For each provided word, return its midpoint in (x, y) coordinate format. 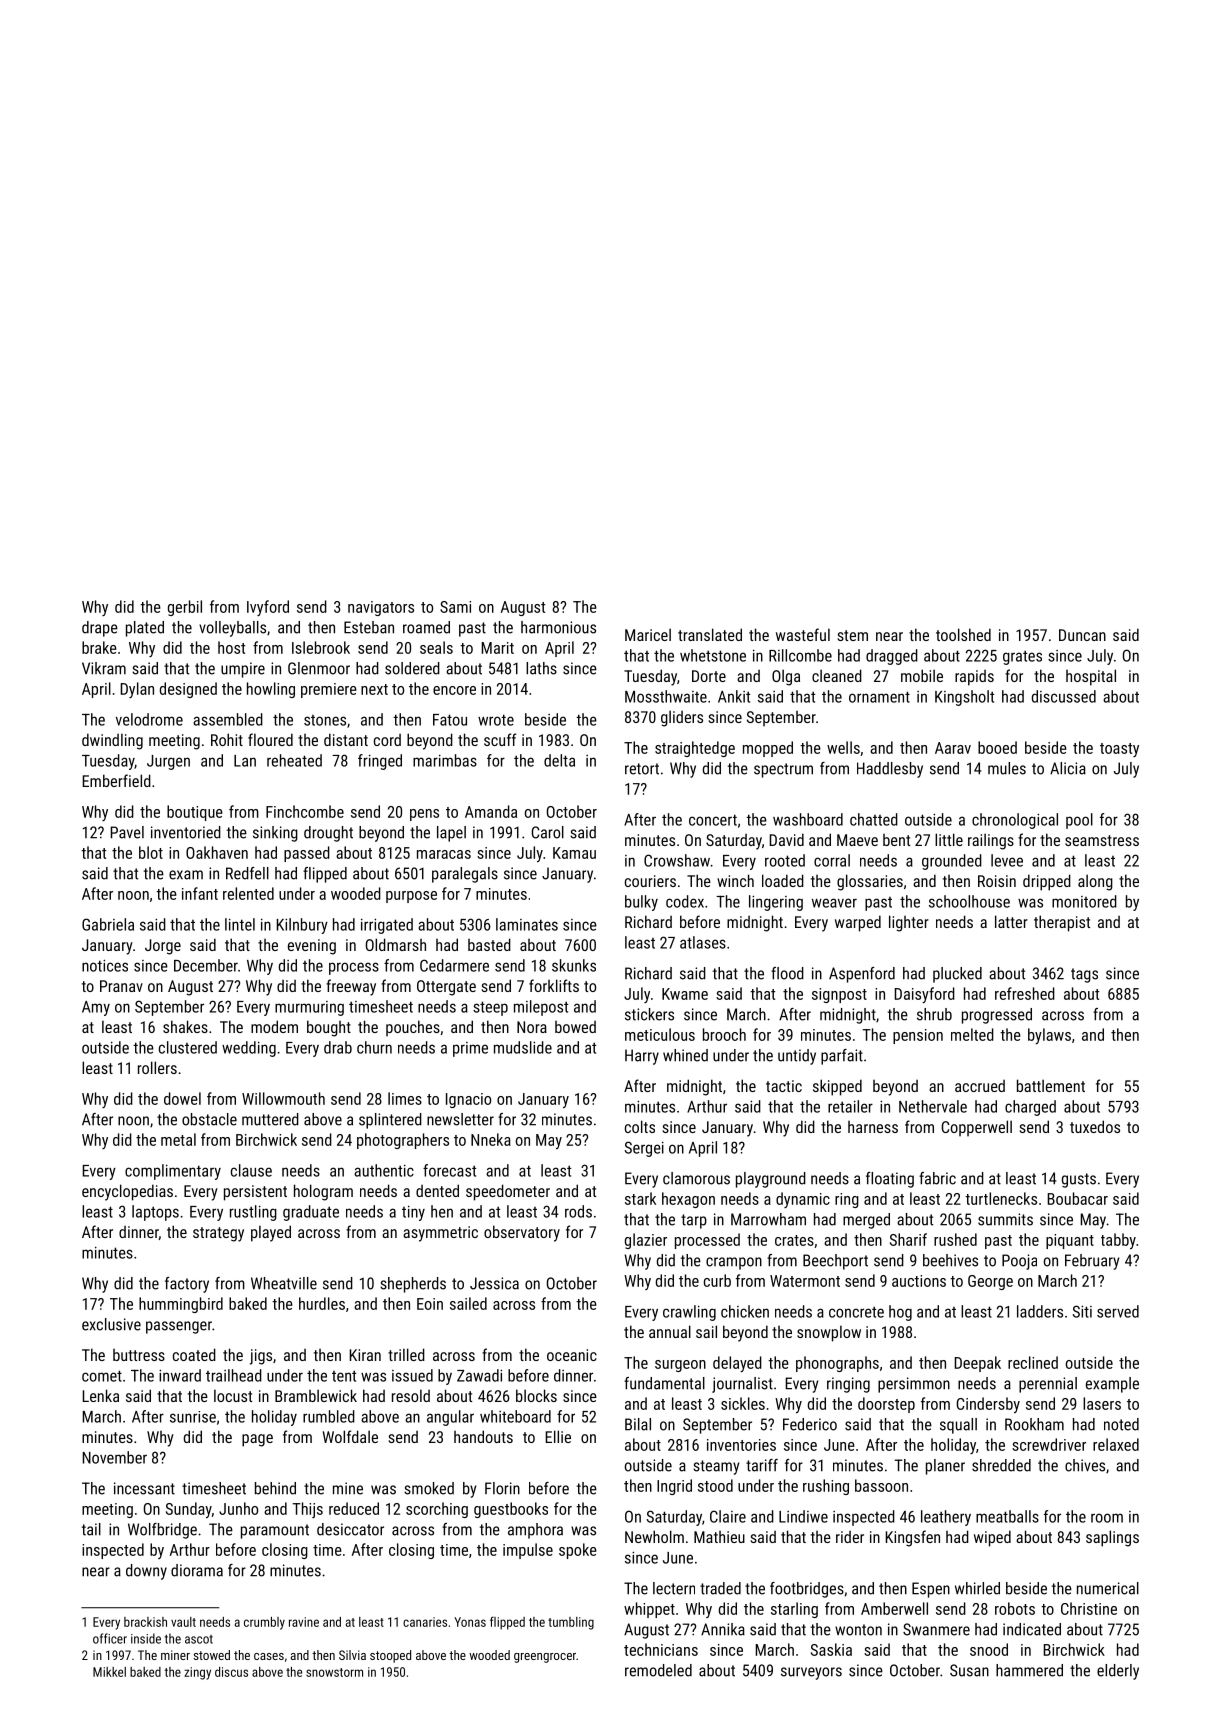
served (1118, 1311)
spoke (578, 1551)
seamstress (1102, 840)
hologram (323, 1192)
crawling (689, 1313)
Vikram (104, 668)
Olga (786, 677)
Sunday (189, 1510)
